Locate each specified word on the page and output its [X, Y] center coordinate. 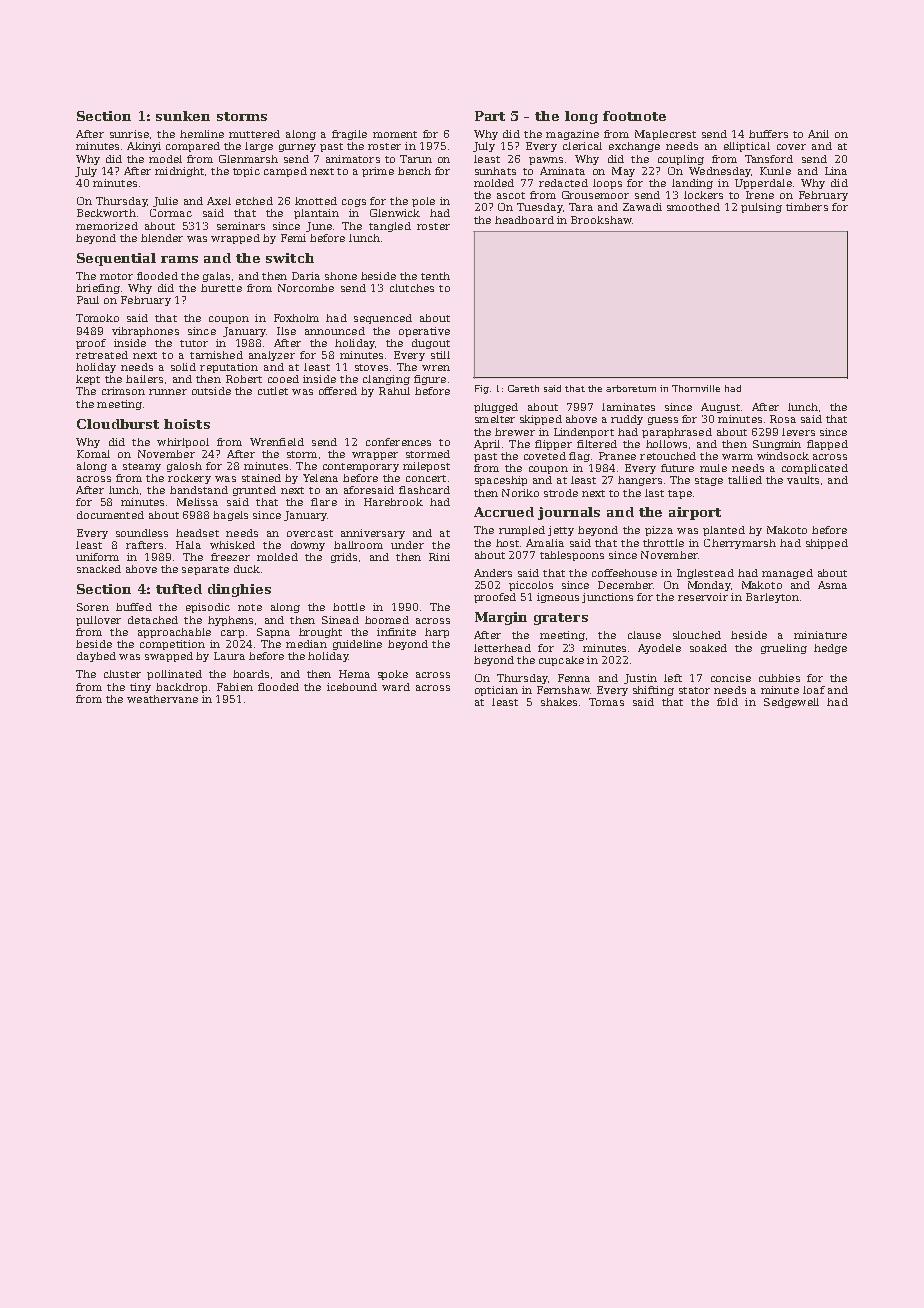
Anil [818, 134]
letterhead [502, 648]
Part [490, 116]
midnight [179, 172]
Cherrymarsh [740, 544]
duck [247, 569]
